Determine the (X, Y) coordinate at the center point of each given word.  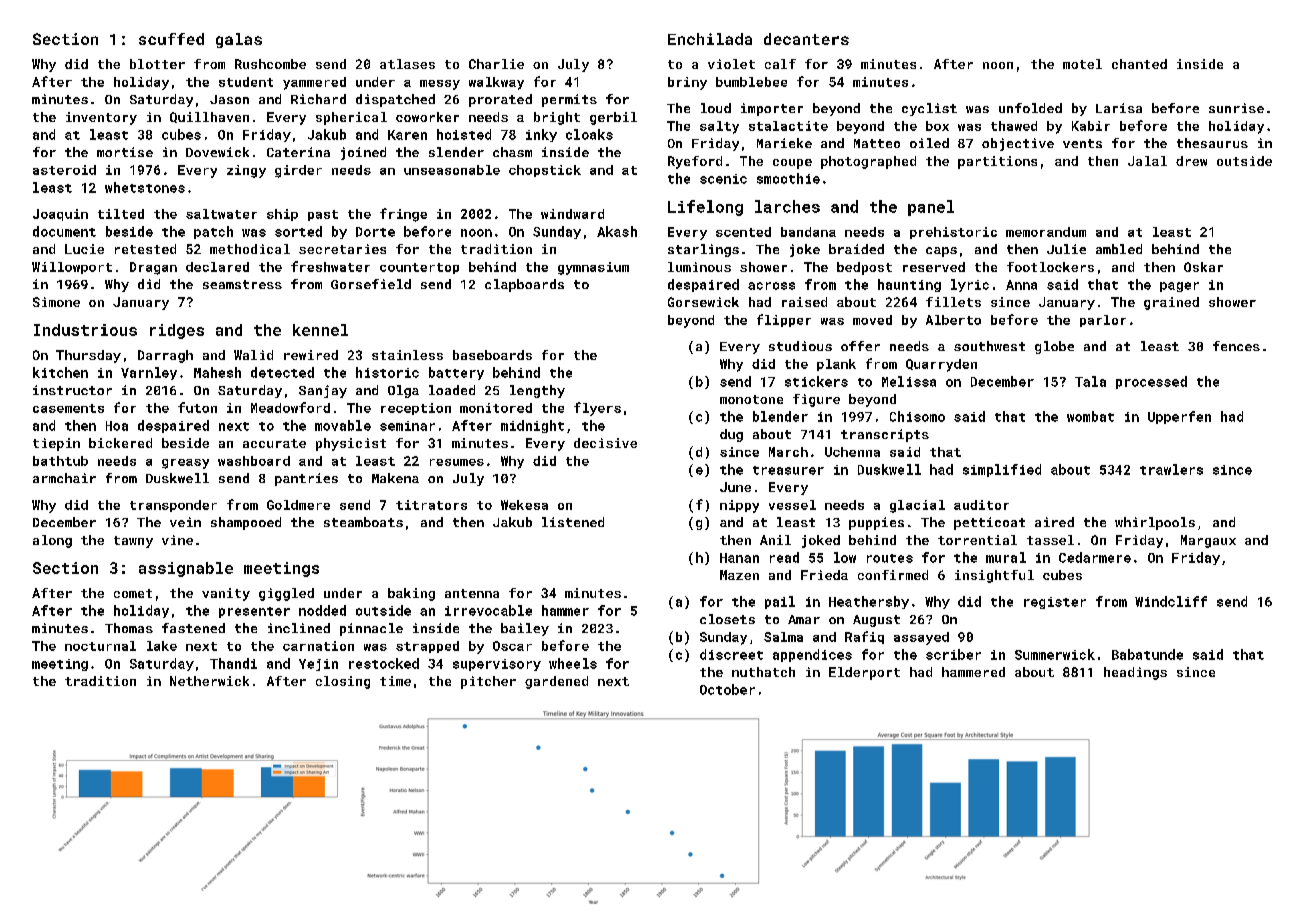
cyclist (929, 109)
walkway (496, 83)
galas (239, 40)
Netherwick (209, 681)
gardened (556, 682)
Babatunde (1147, 654)
